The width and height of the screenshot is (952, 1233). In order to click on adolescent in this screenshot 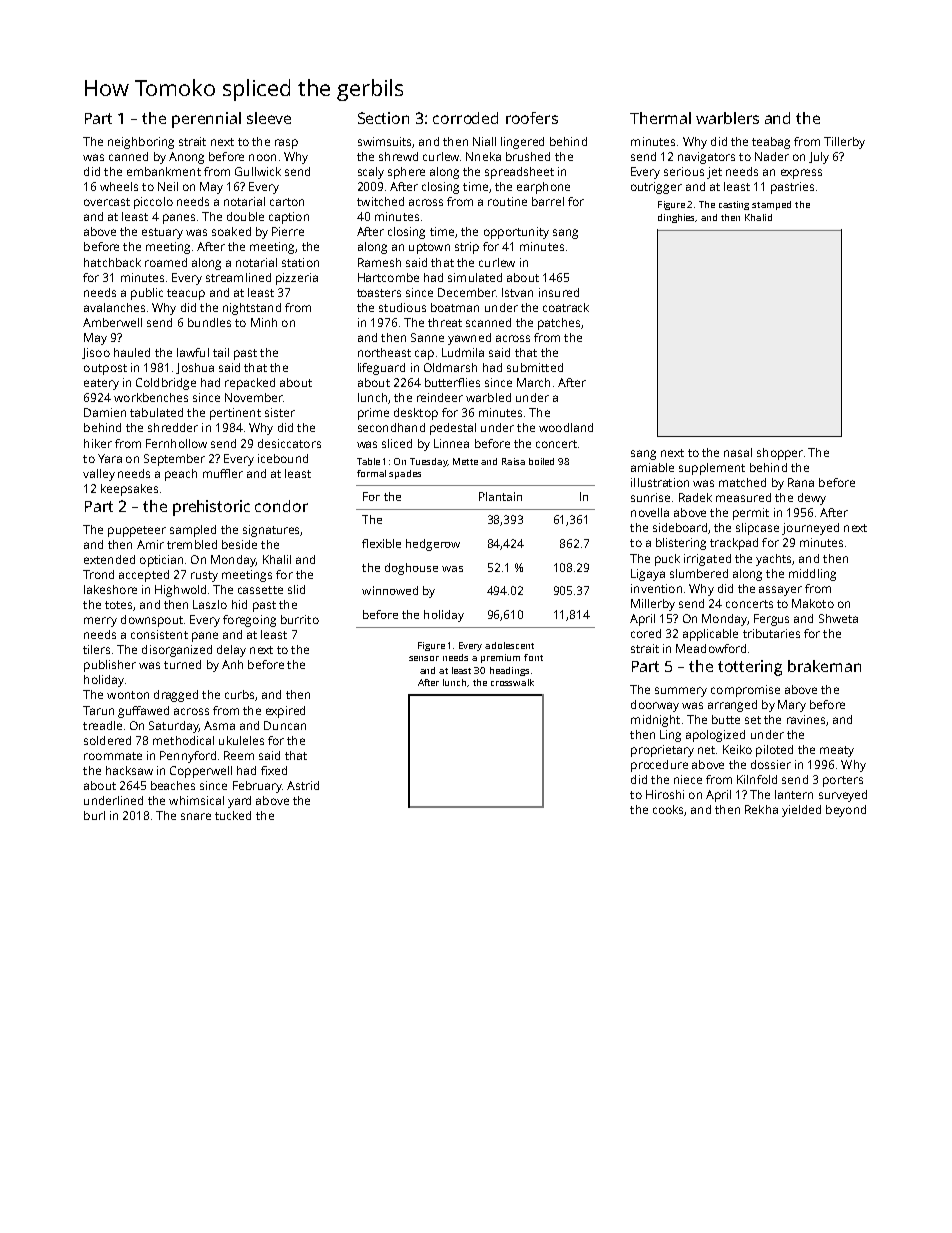, I will do `click(509, 645)`.
